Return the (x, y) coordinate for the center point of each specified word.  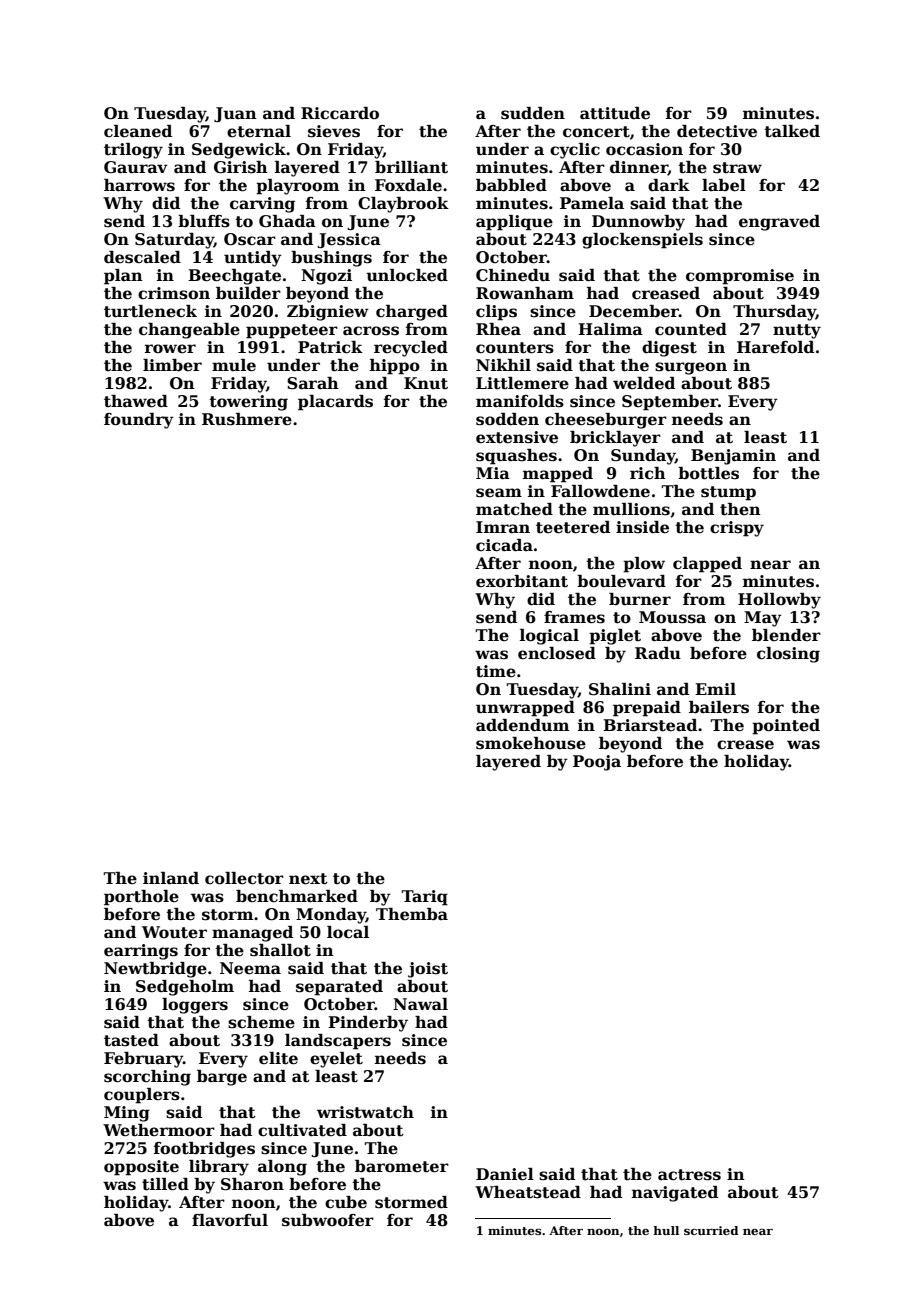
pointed (786, 727)
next (308, 879)
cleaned (138, 131)
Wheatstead (528, 1192)
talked (792, 131)
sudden (533, 113)
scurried (711, 1230)
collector (244, 878)
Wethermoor (159, 1130)
